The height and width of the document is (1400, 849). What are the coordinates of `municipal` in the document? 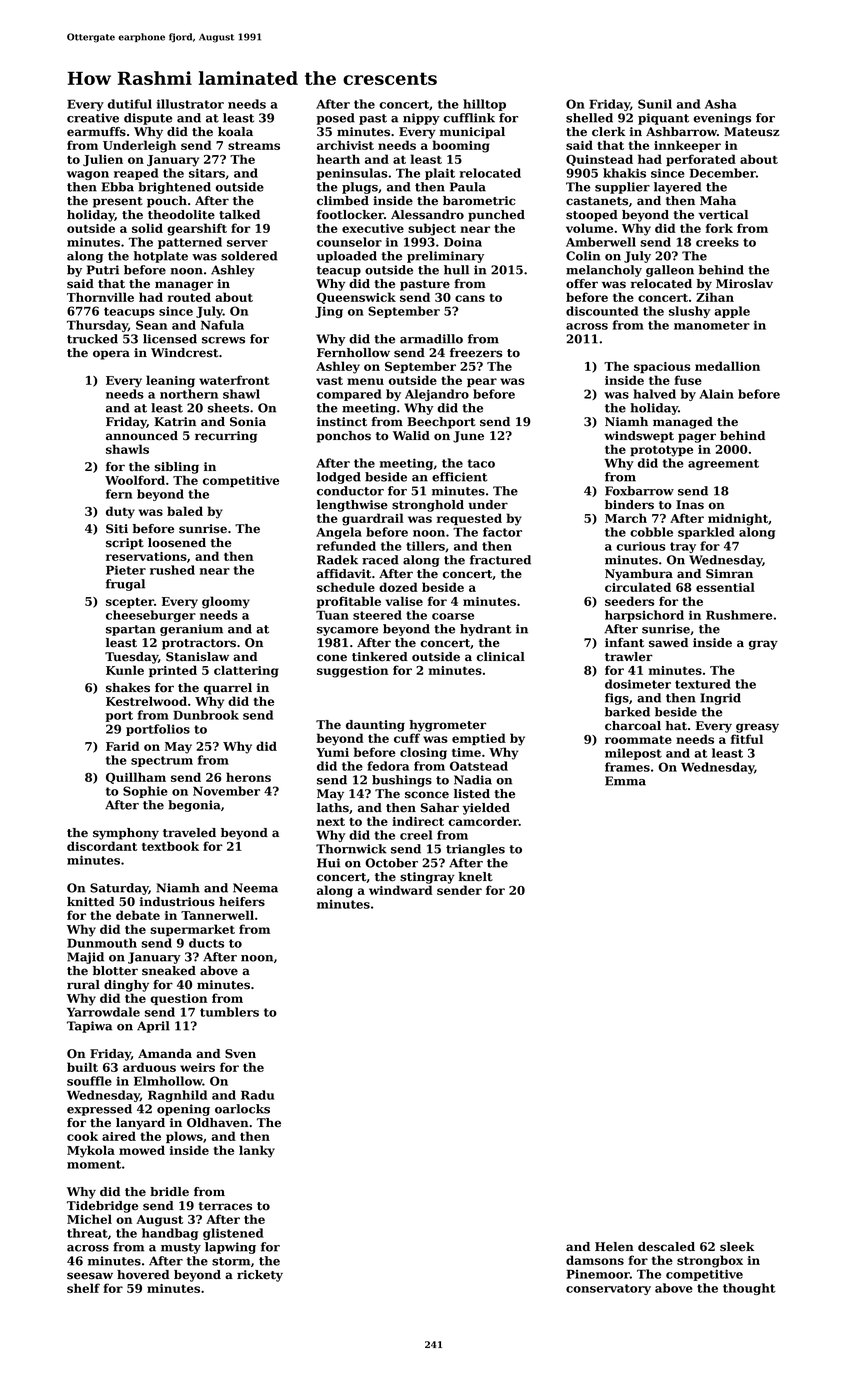 It's located at (472, 133).
